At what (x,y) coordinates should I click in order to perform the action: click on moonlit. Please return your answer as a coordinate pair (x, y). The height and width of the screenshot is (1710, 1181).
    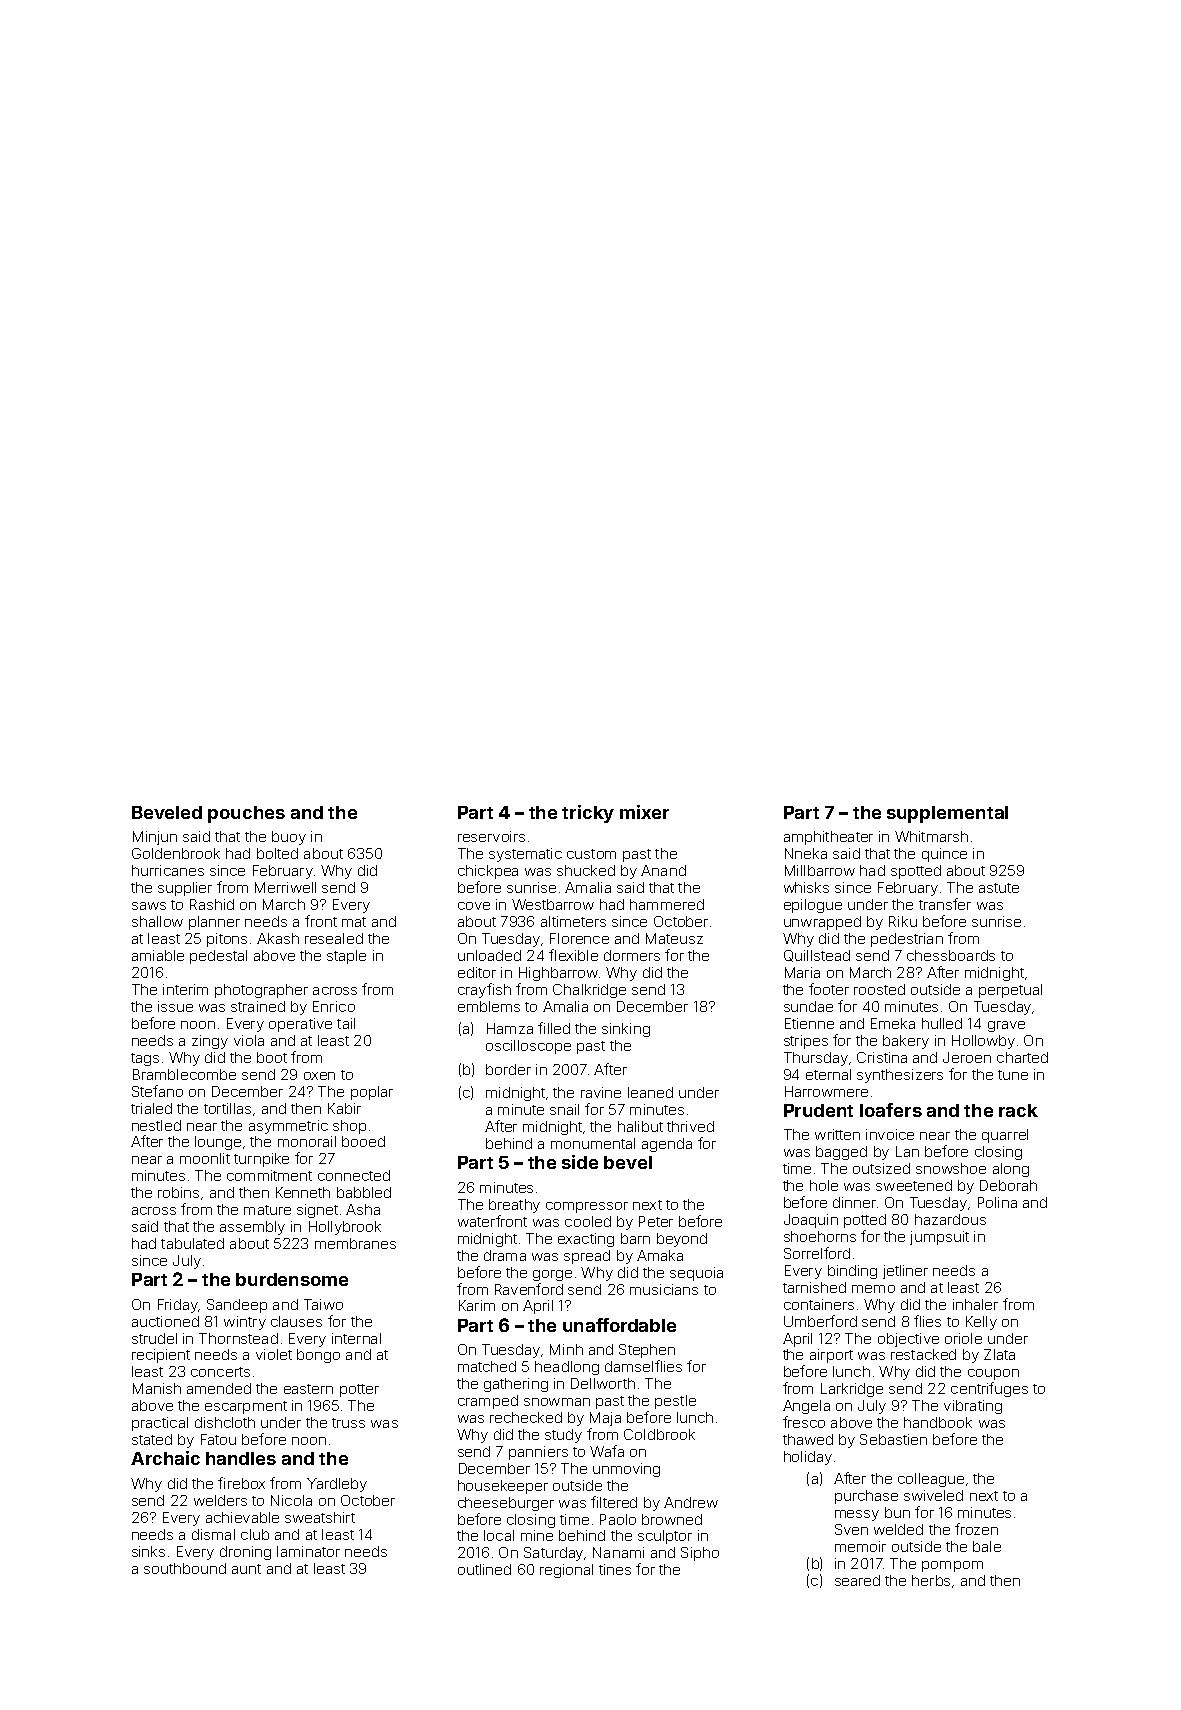
    Looking at the image, I should click on (205, 1158).
